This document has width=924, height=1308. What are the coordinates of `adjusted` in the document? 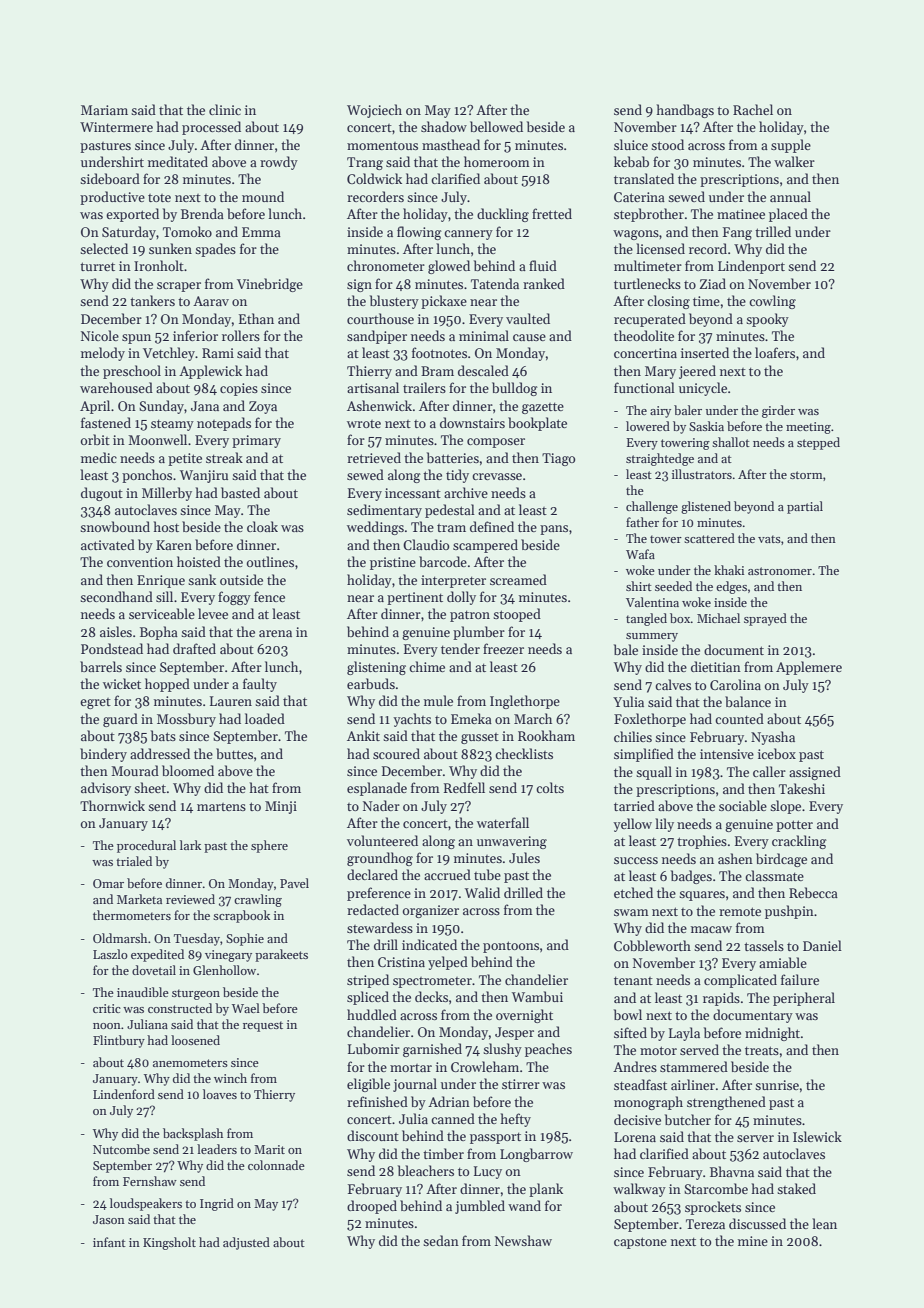 It's located at (246, 1243).
